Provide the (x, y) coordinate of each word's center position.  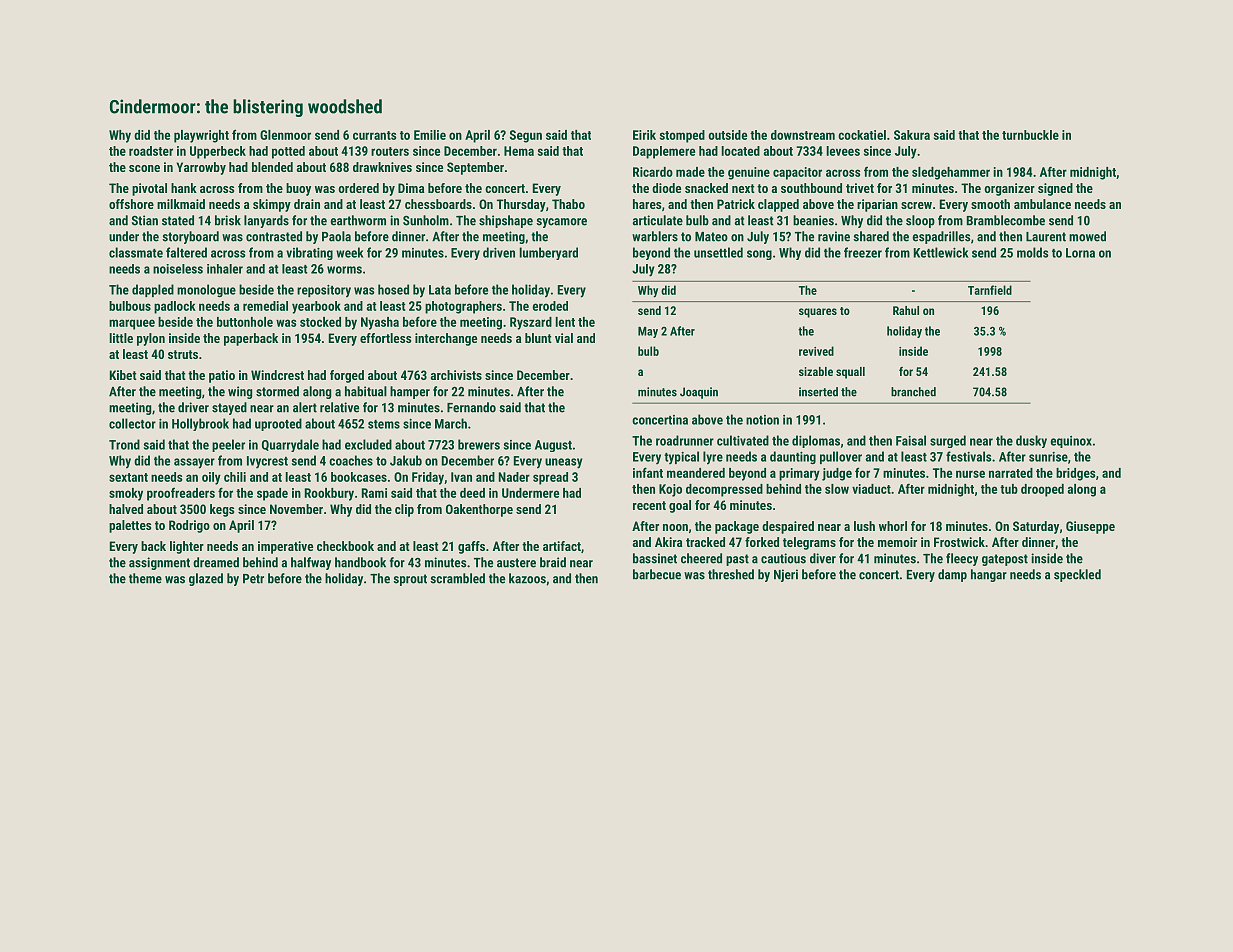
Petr (253, 579)
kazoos (527, 578)
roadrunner (685, 440)
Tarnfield (990, 290)
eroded (550, 306)
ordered (358, 188)
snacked (706, 188)
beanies (813, 220)
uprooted (278, 424)
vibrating (309, 253)
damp (952, 575)
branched (913, 392)
